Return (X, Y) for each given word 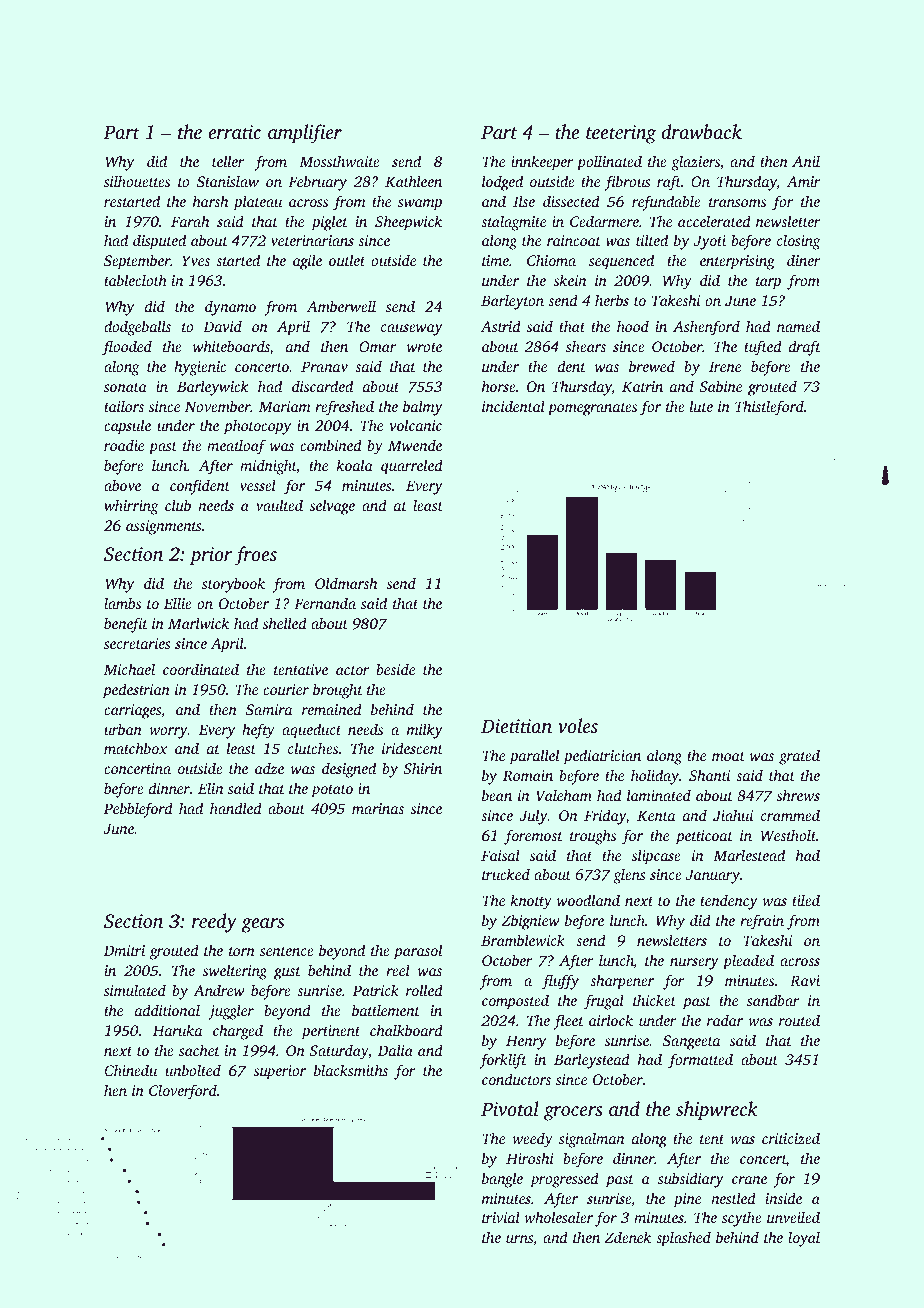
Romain (528, 775)
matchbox (136, 748)
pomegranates (592, 409)
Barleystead (592, 1061)
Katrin (642, 386)
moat (728, 756)
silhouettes (137, 181)
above (122, 485)
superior (279, 1072)
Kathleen (413, 181)
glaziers (695, 163)
